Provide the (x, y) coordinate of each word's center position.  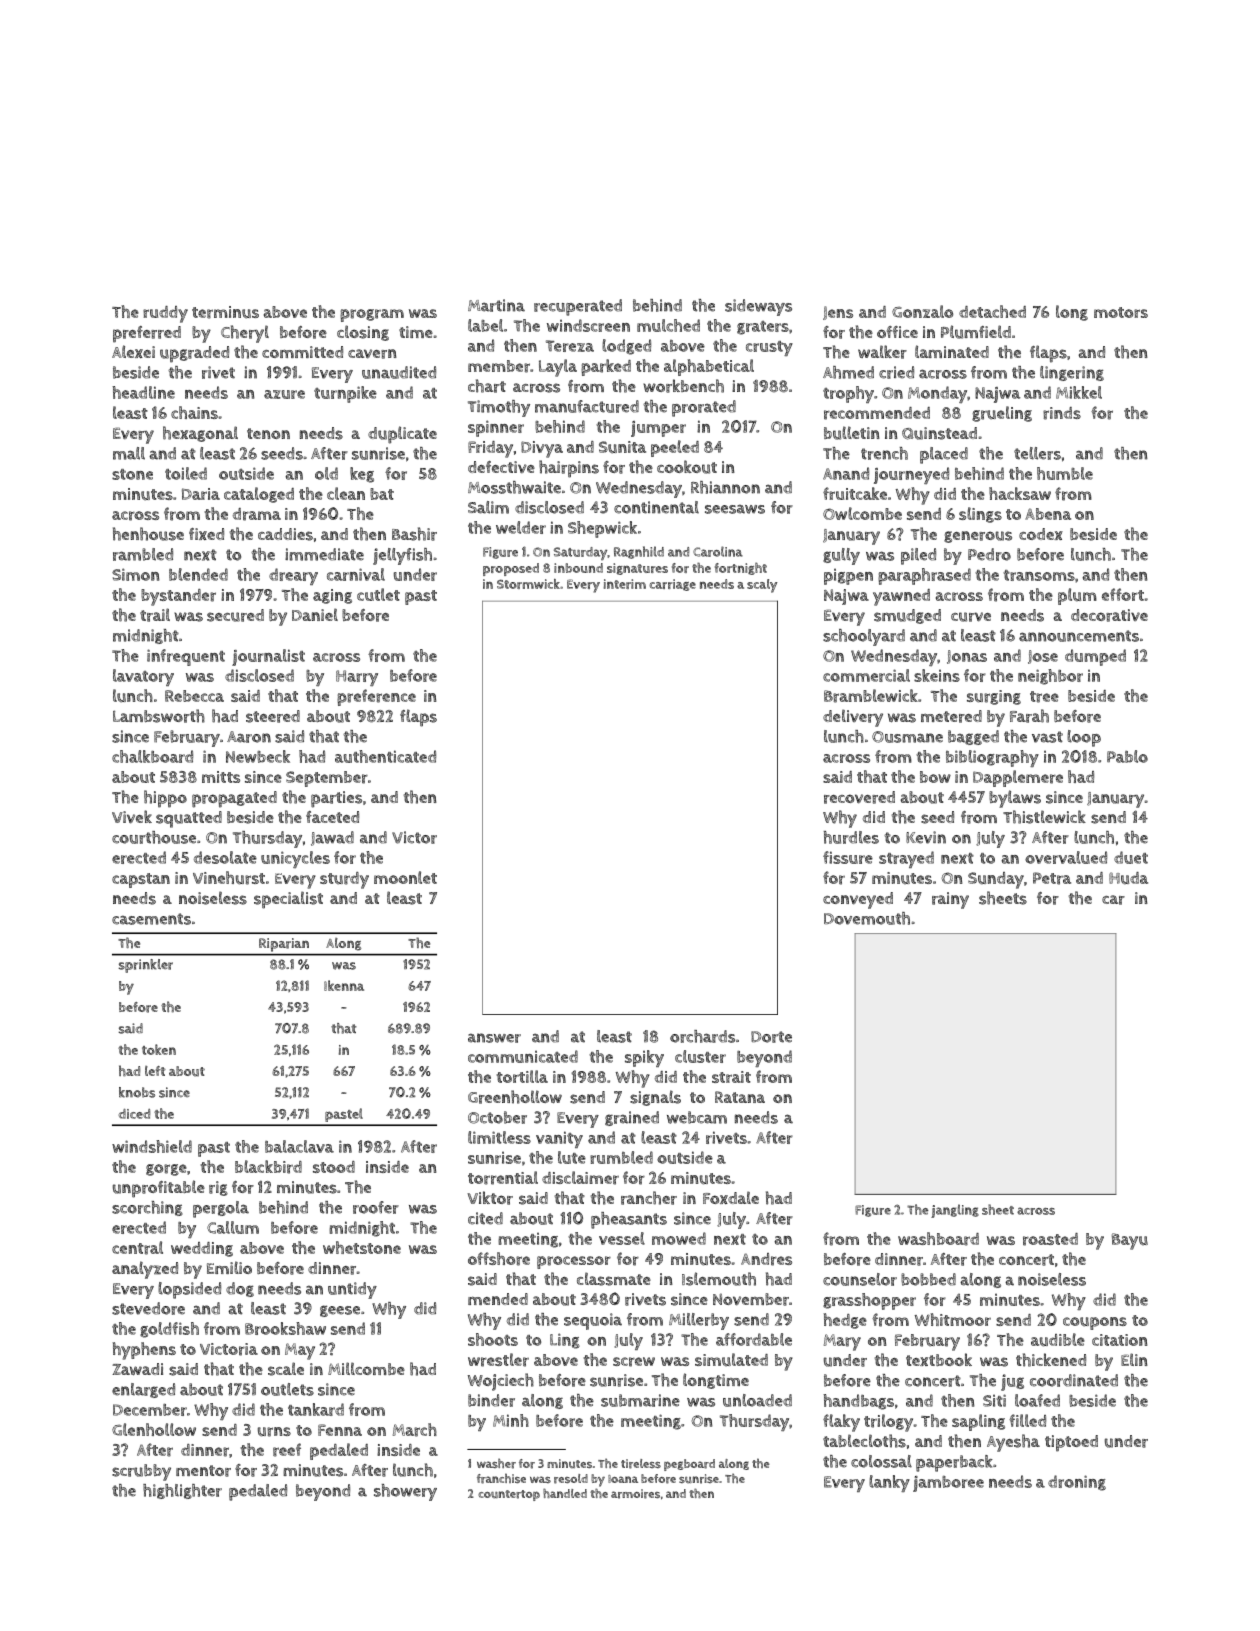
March (415, 1430)
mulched (668, 325)
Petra (1052, 878)
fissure (848, 857)
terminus (225, 312)
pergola (221, 1209)
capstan (141, 880)
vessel (622, 1238)
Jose (1043, 657)
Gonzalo (922, 311)
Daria (201, 494)
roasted (1050, 1239)
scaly (762, 586)
